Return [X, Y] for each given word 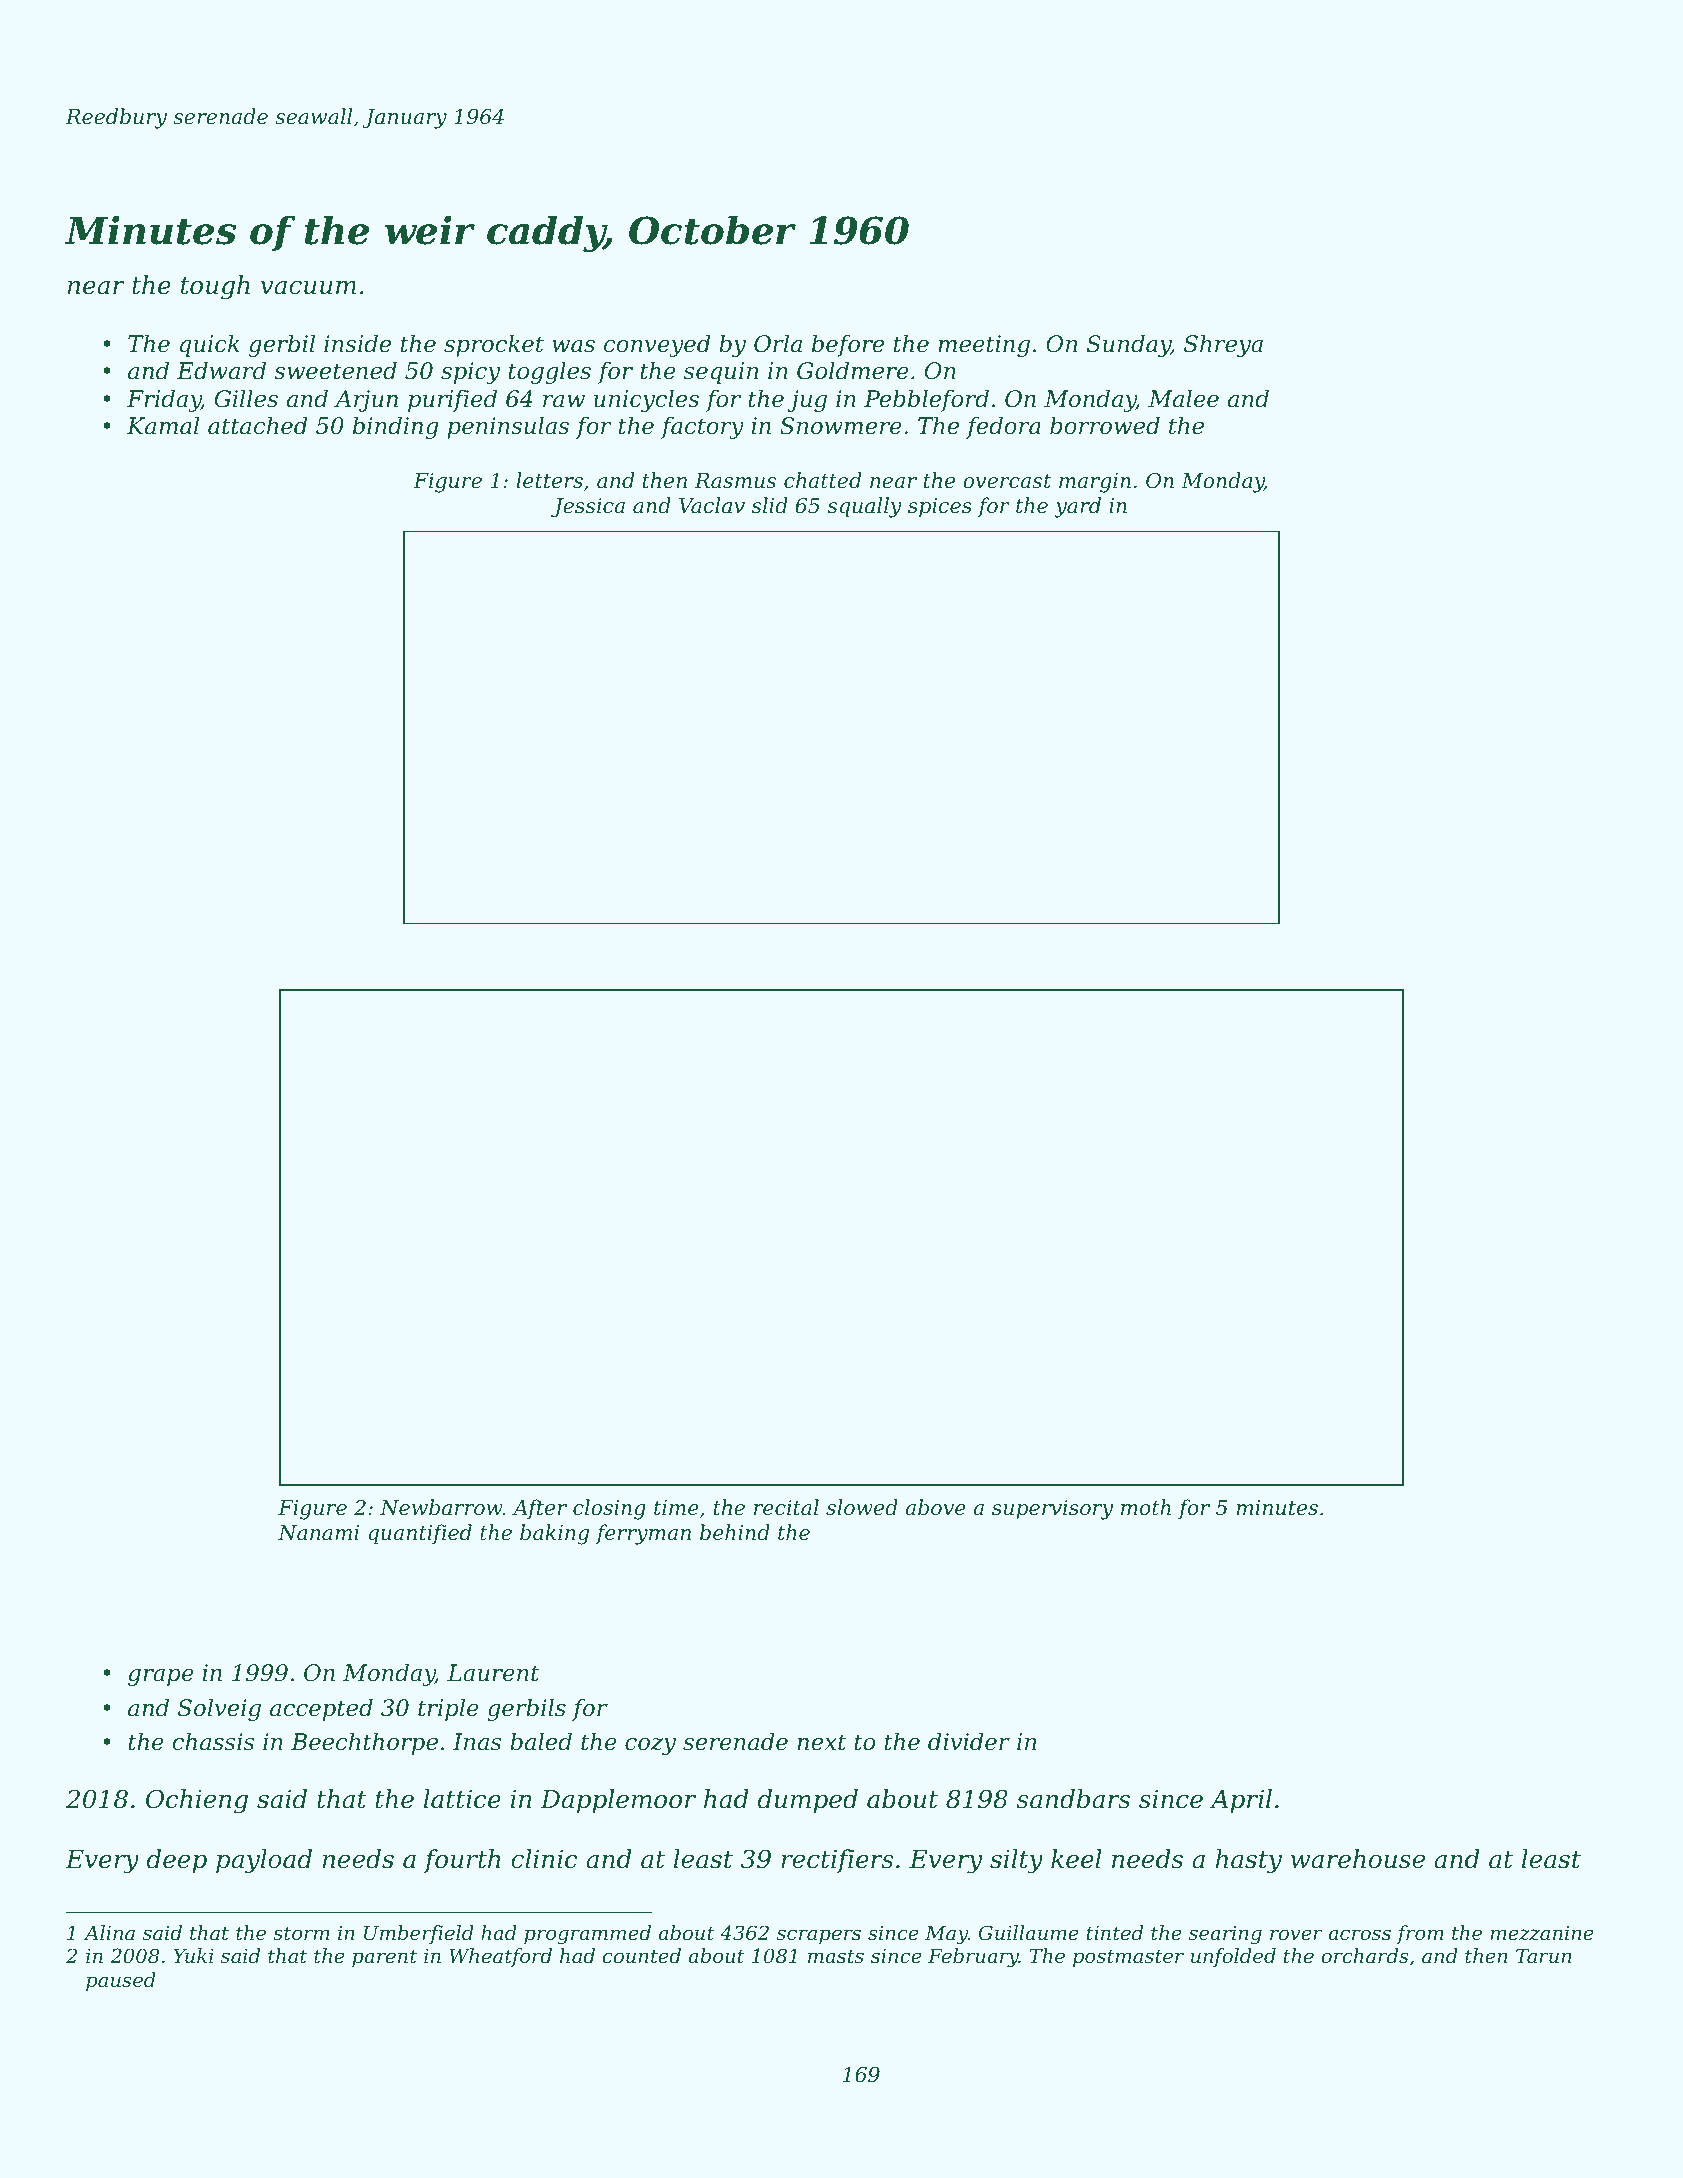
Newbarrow [441, 1507]
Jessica [588, 507]
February [973, 1958]
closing [609, 1509]
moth [1146, 1507]
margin [1095, 483]
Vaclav [712, 505]
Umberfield [419, 1934]
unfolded [1233, 1957]
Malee [1183, 398]
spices [940, 508]
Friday [164, 400]
